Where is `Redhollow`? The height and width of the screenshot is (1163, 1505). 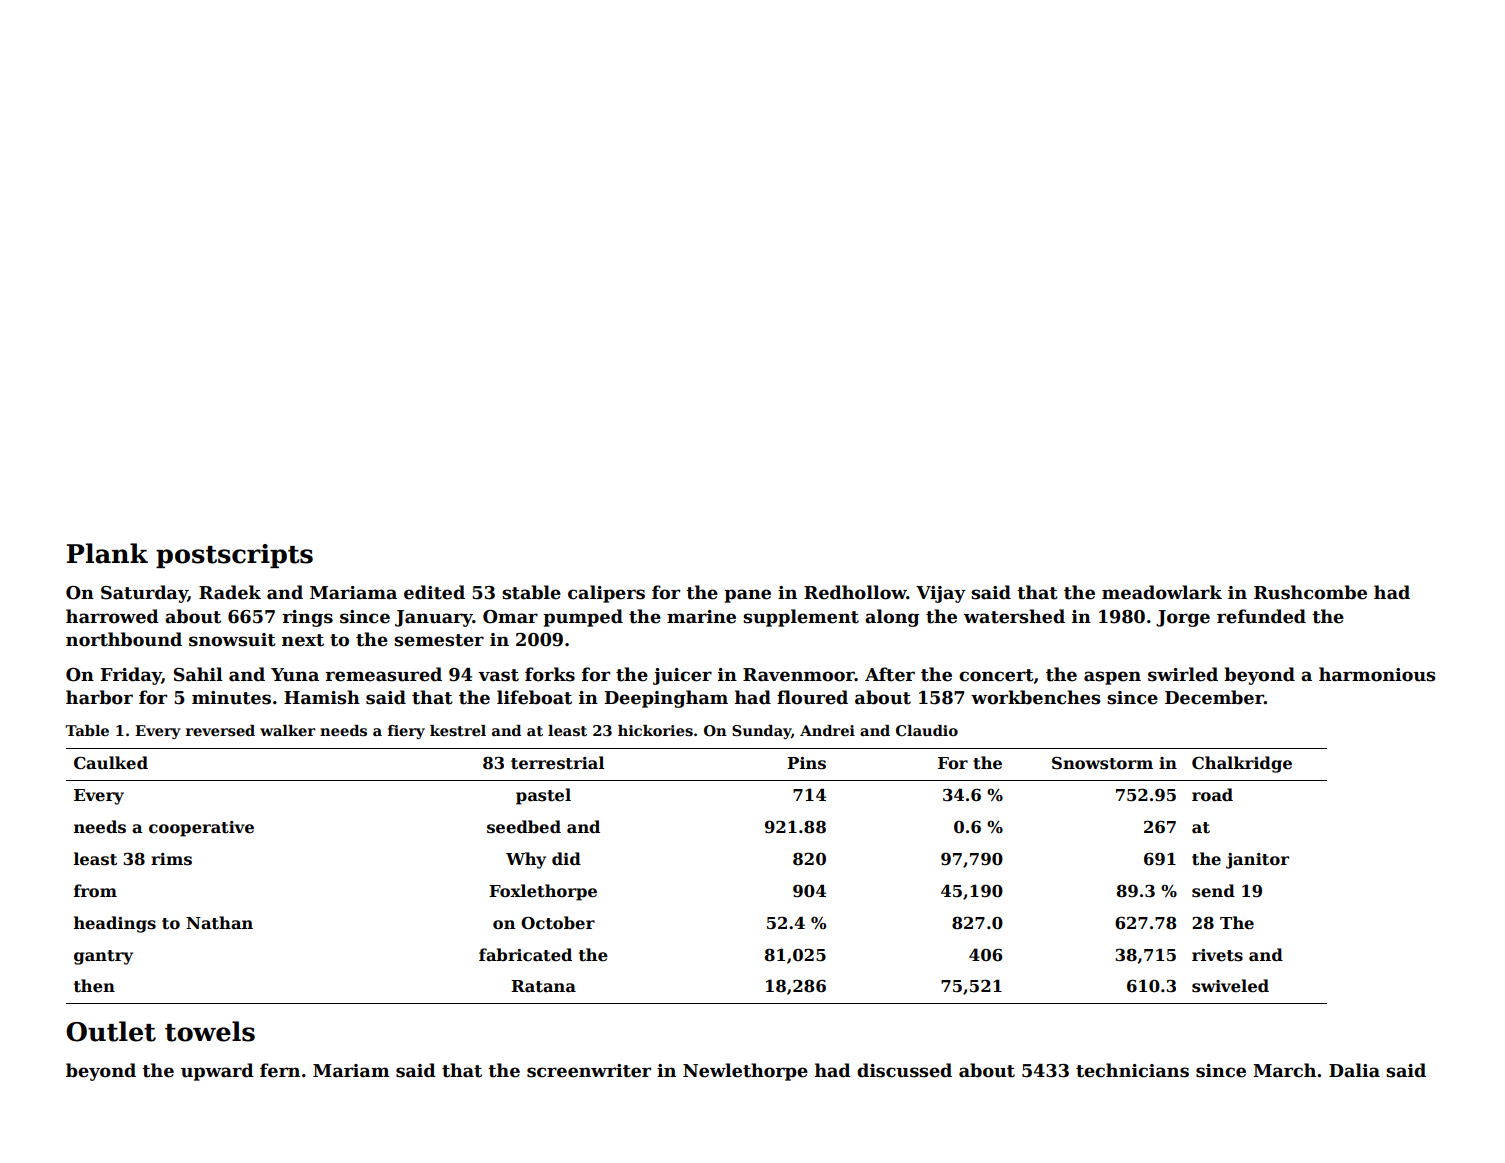
Redhollow is located at coordinates (855, 592).
